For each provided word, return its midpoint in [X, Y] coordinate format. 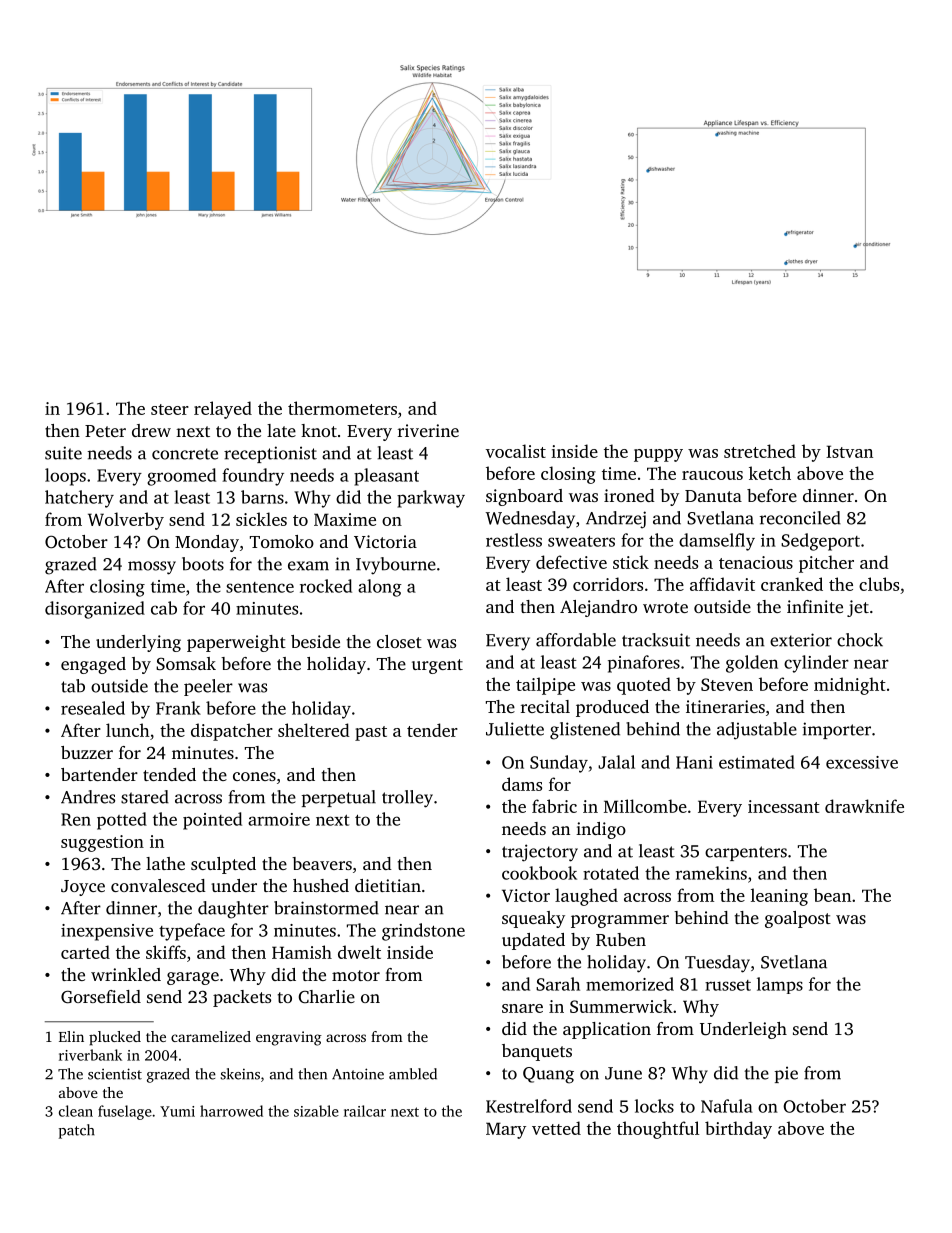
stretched [760, 451]
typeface [192, 932]
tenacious [756, 562]
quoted [644, 686]
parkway [431, 499]
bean [832, 895]
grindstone [423, 932]
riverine [428, 430]
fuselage [125, 1112]
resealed [93, 708]
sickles [261, 519]
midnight [850, 686]
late [281, 430]
